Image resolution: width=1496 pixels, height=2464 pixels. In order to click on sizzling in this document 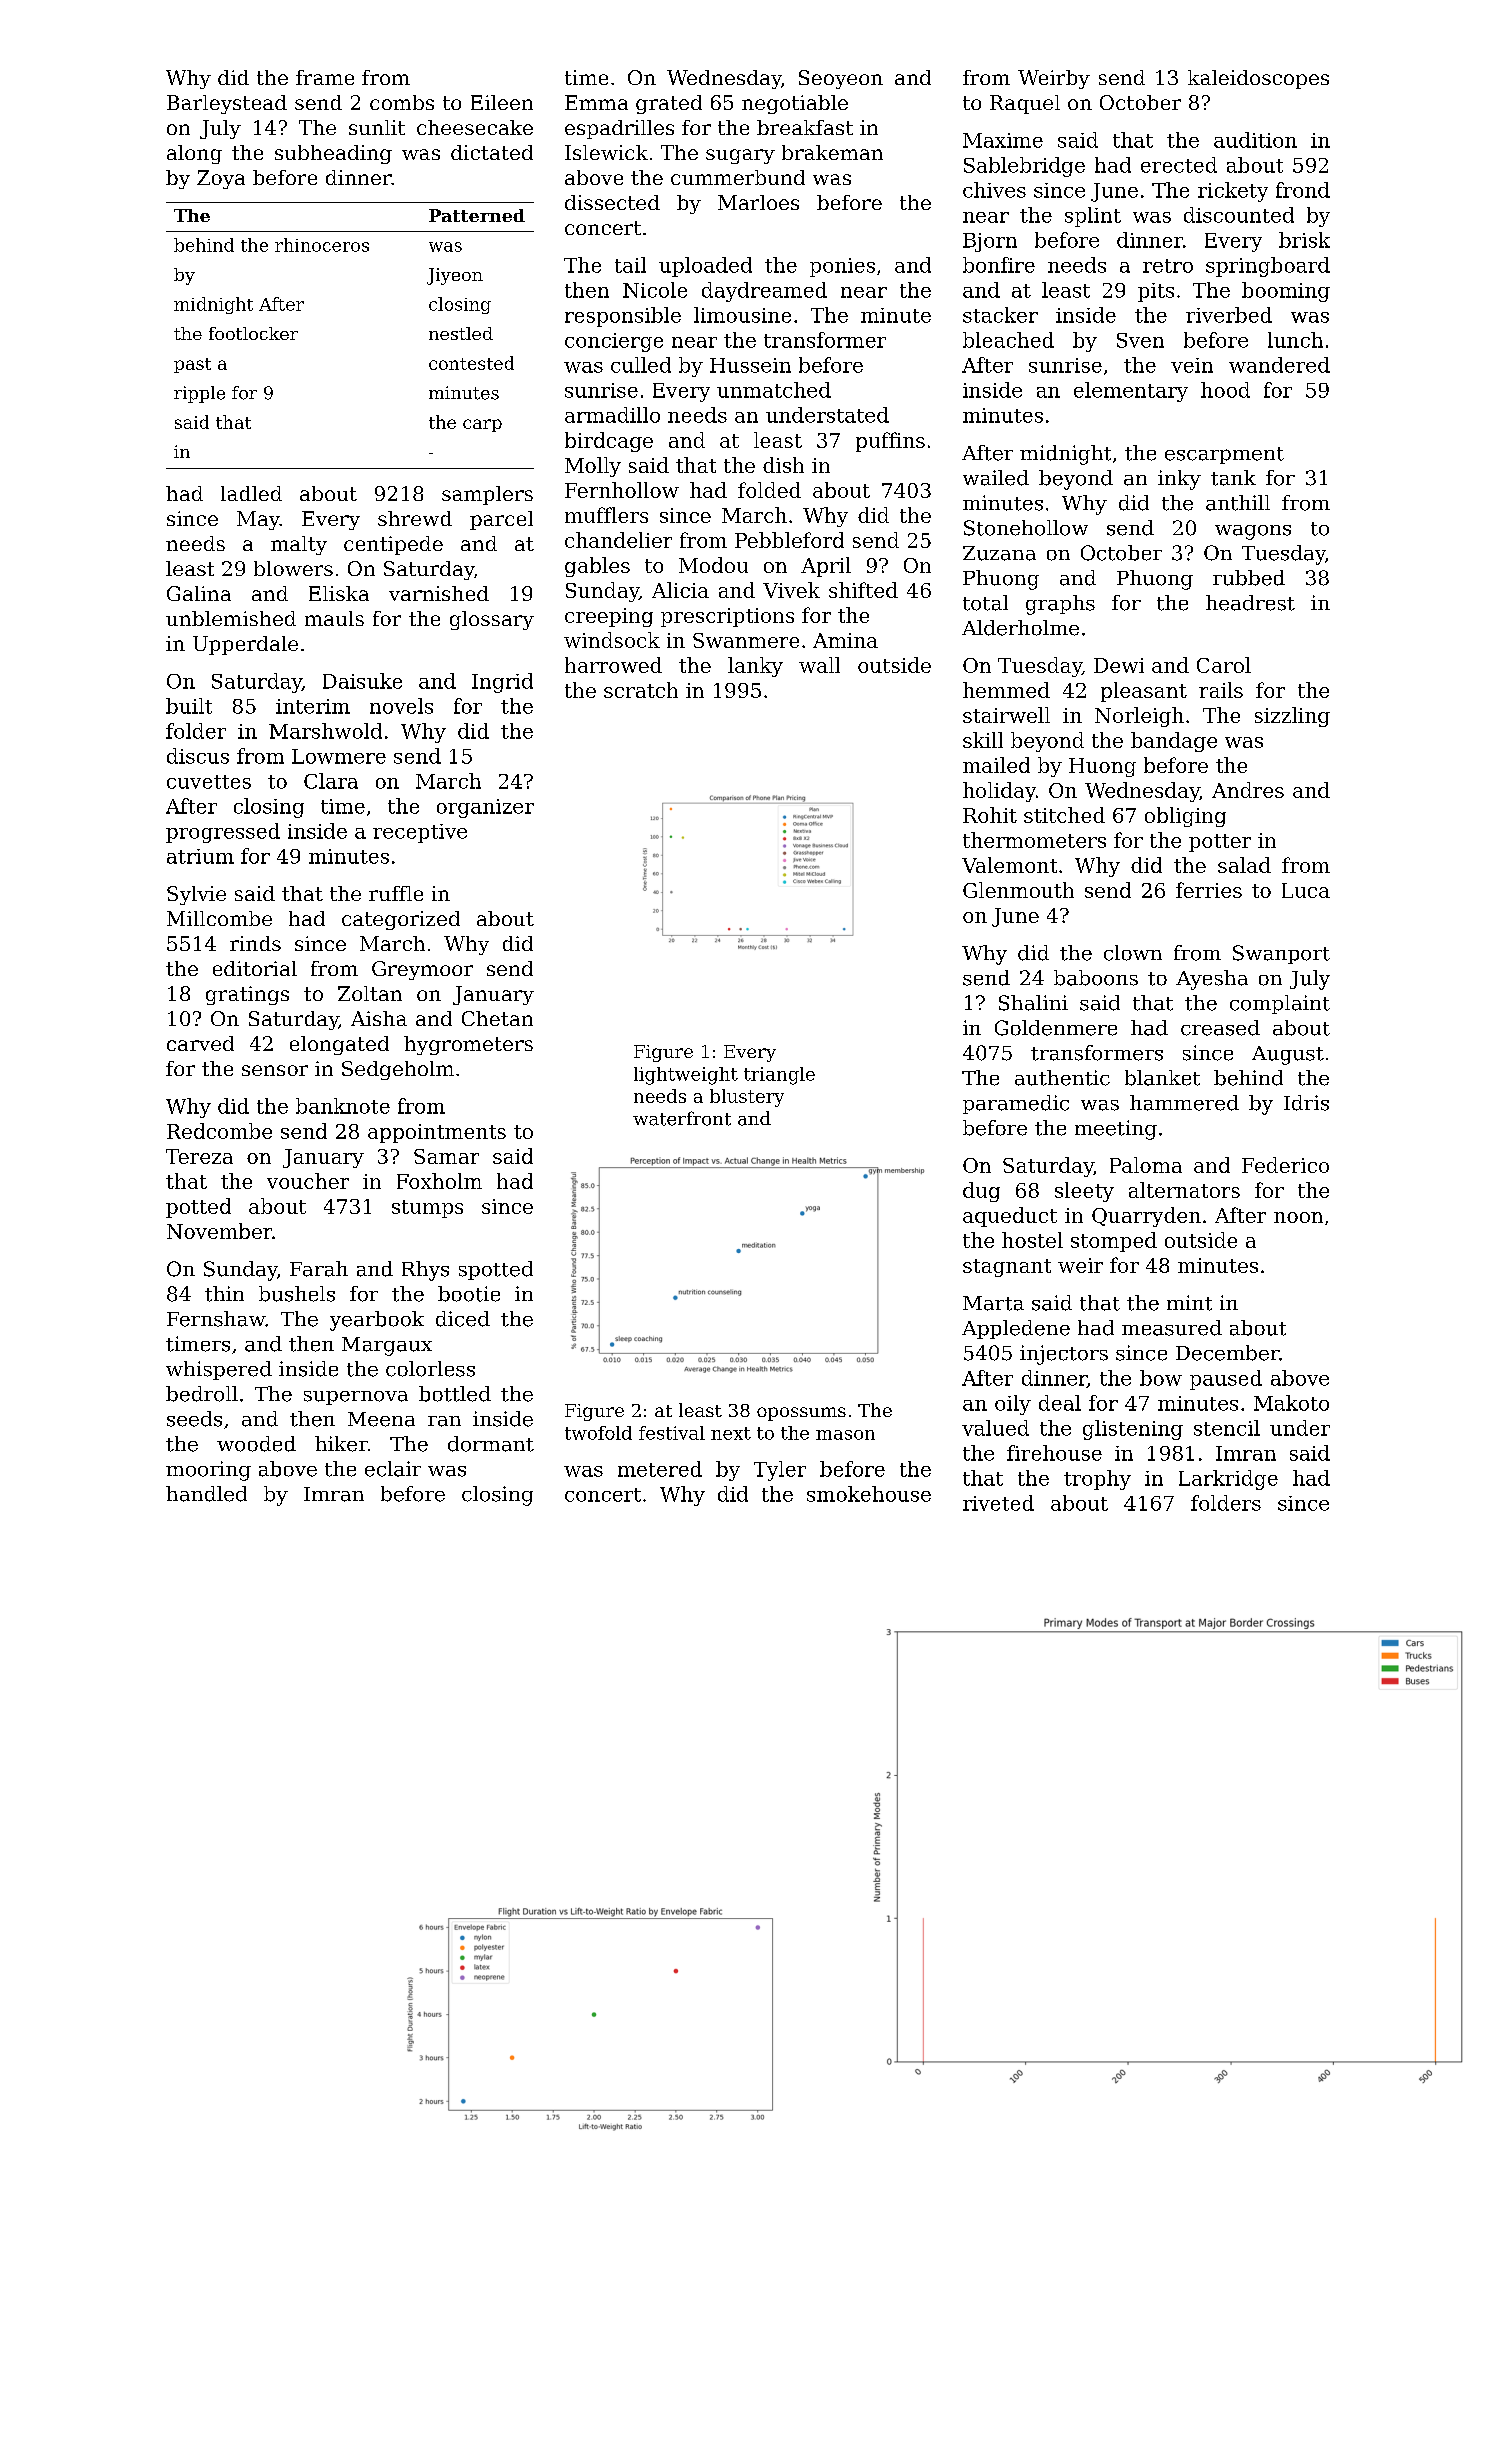, I will do `click(1292, 717)`.
